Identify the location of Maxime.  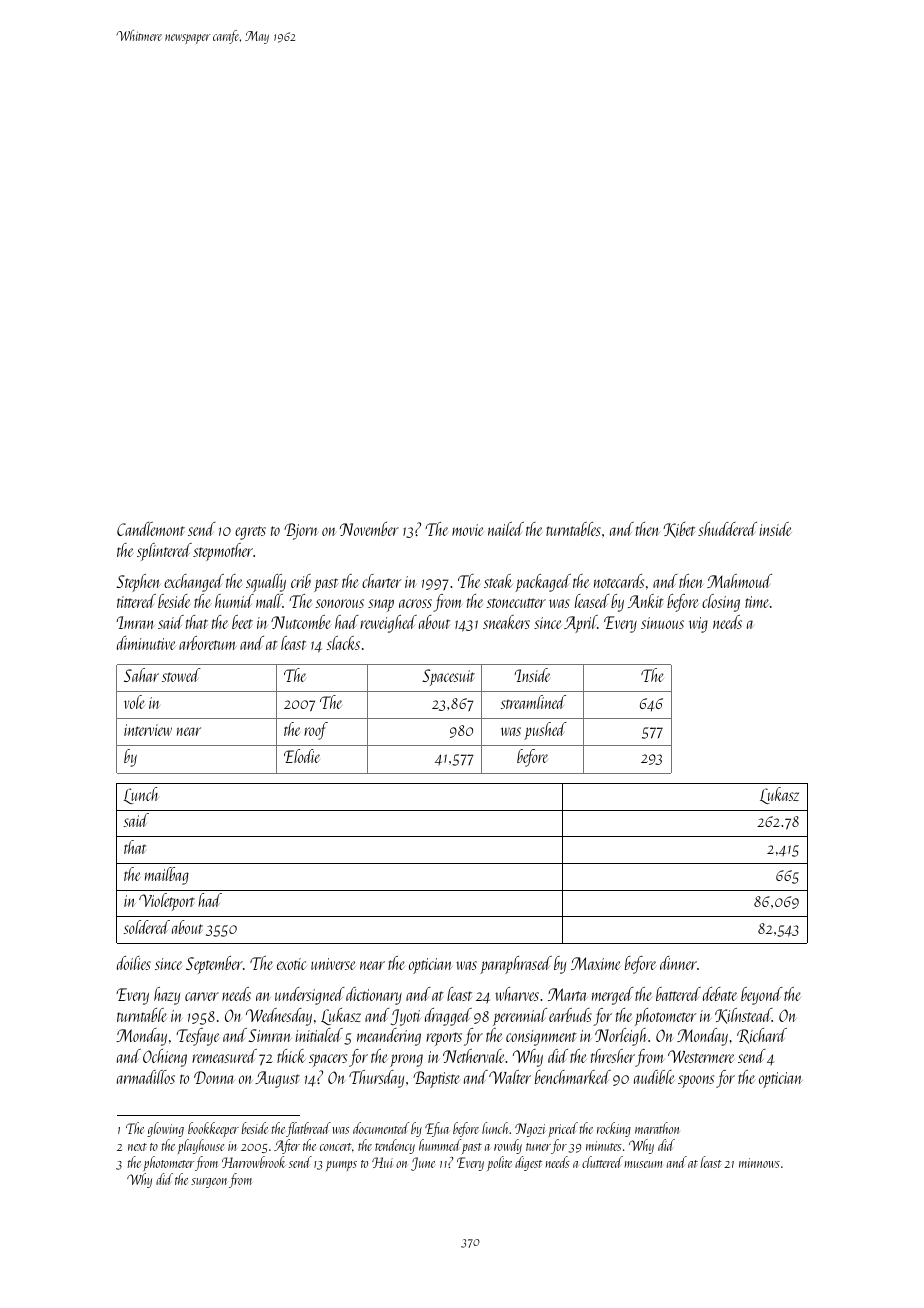
(596, 963).
